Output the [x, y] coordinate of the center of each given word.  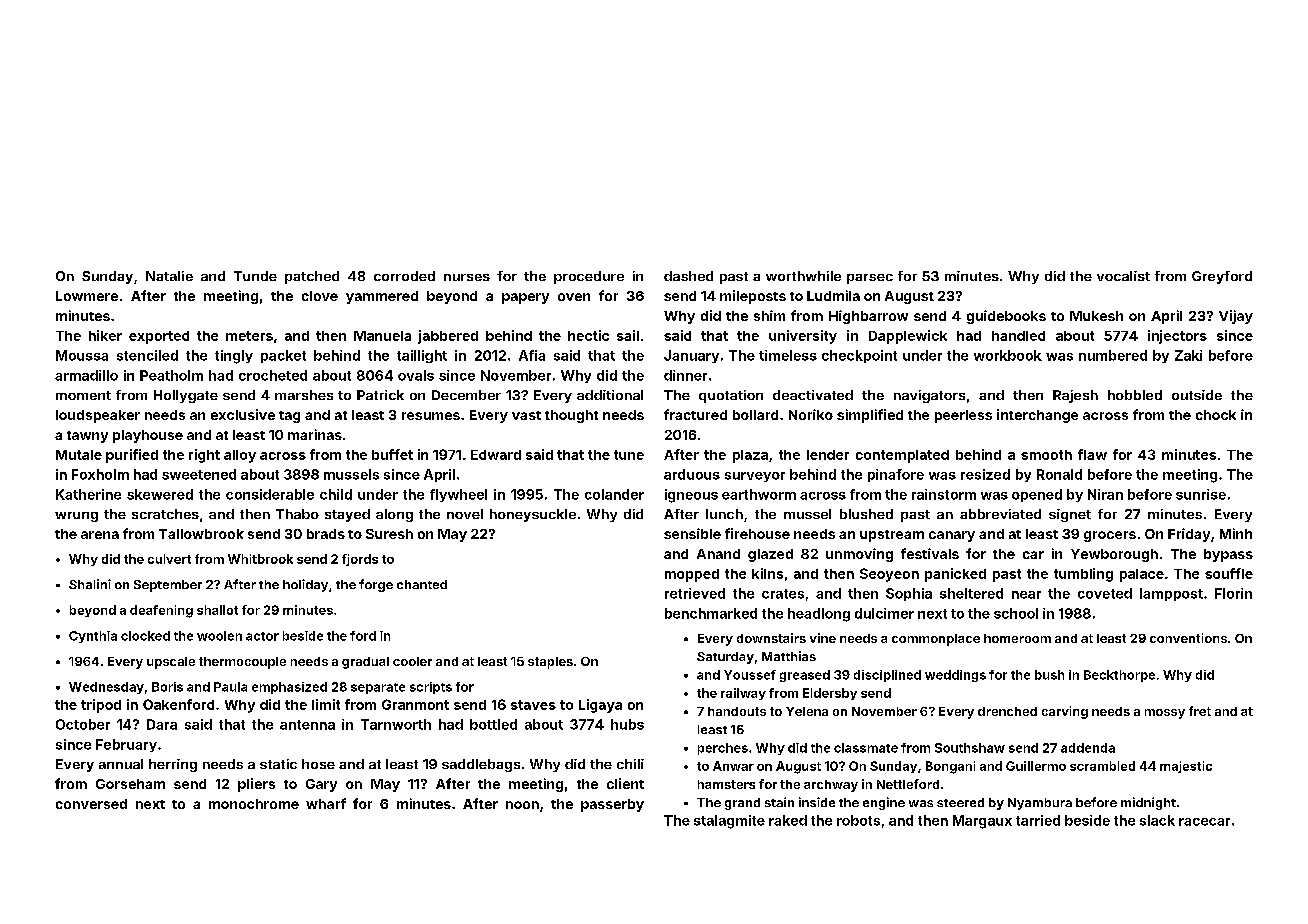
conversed [91, 804]
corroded [404, 276]
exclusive [243, 414]
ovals [416, 375]
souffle [1229, 573]
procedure [589, 277]
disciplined [887, 676]
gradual [365, 663]
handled [1018, 336]
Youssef [750, 675]
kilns [767, 573]
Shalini [90, 584]
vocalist [1123, 276]
